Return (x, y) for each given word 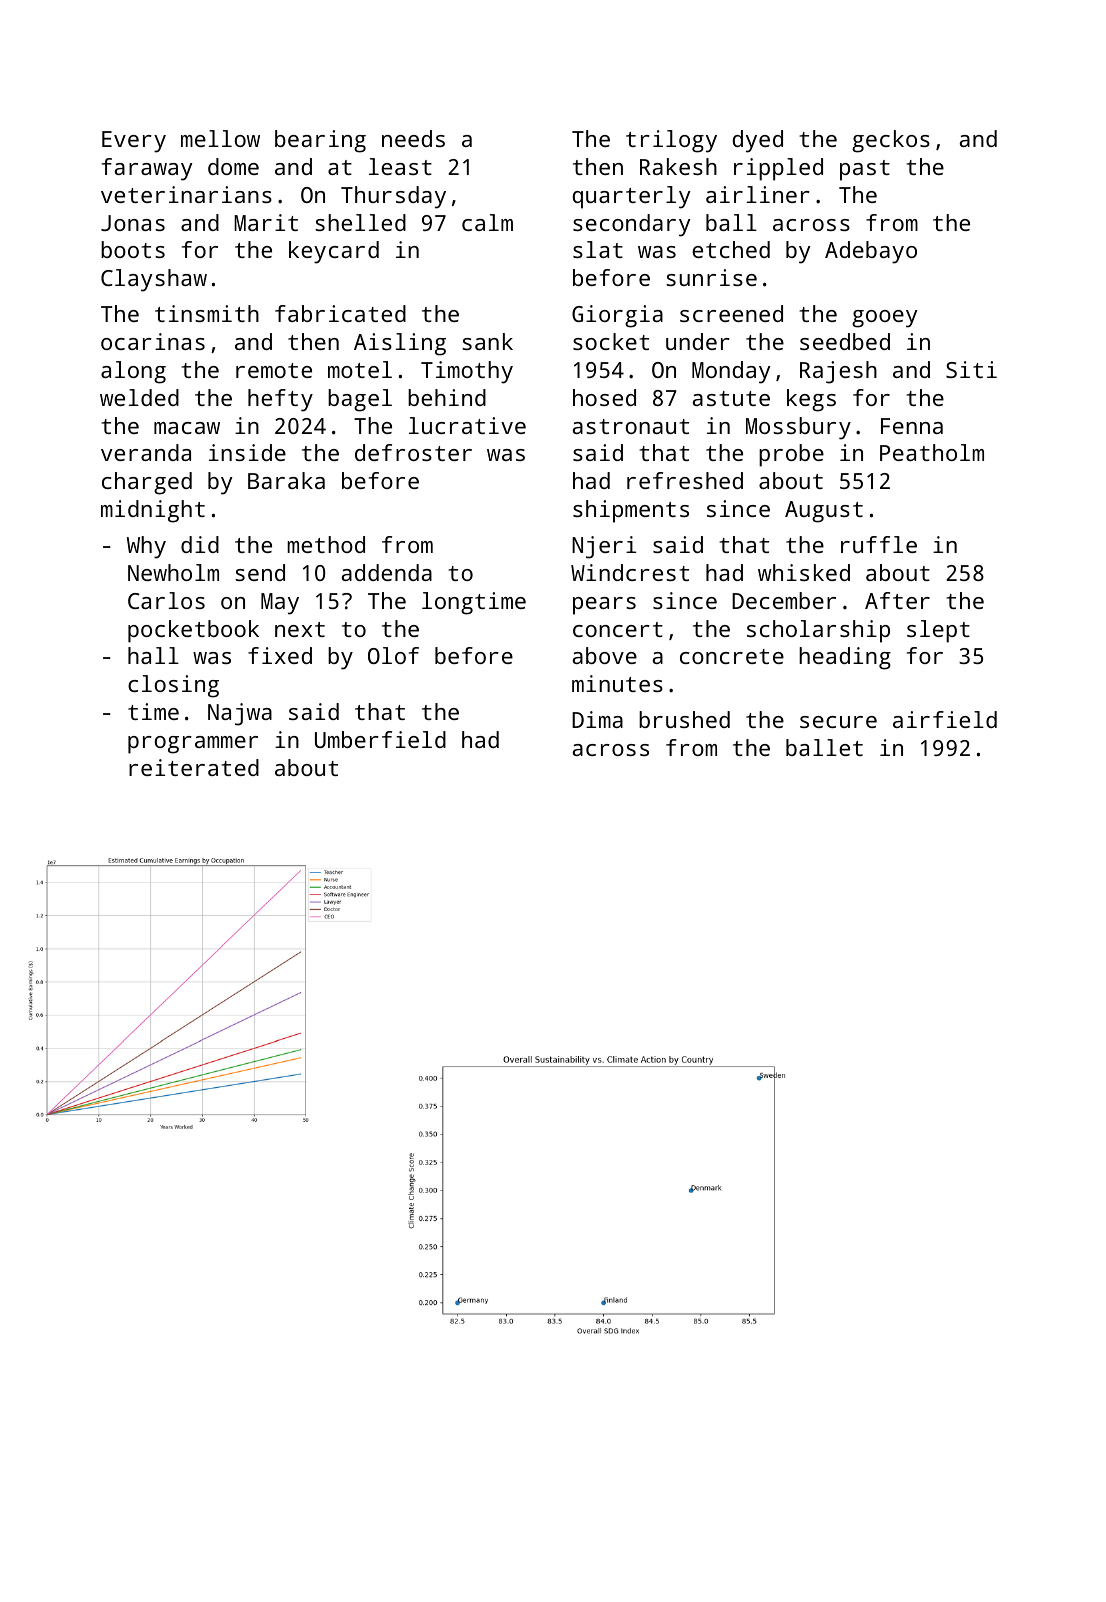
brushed (684, 719)
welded (139, 397)
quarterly (631, 197)
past (865, 170)
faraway (147, 169)
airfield (945, 719)
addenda (387, 572)
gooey (884, 319)
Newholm (173, 572)
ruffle (879, 544)
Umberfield (380, 739)
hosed (604, 397)
